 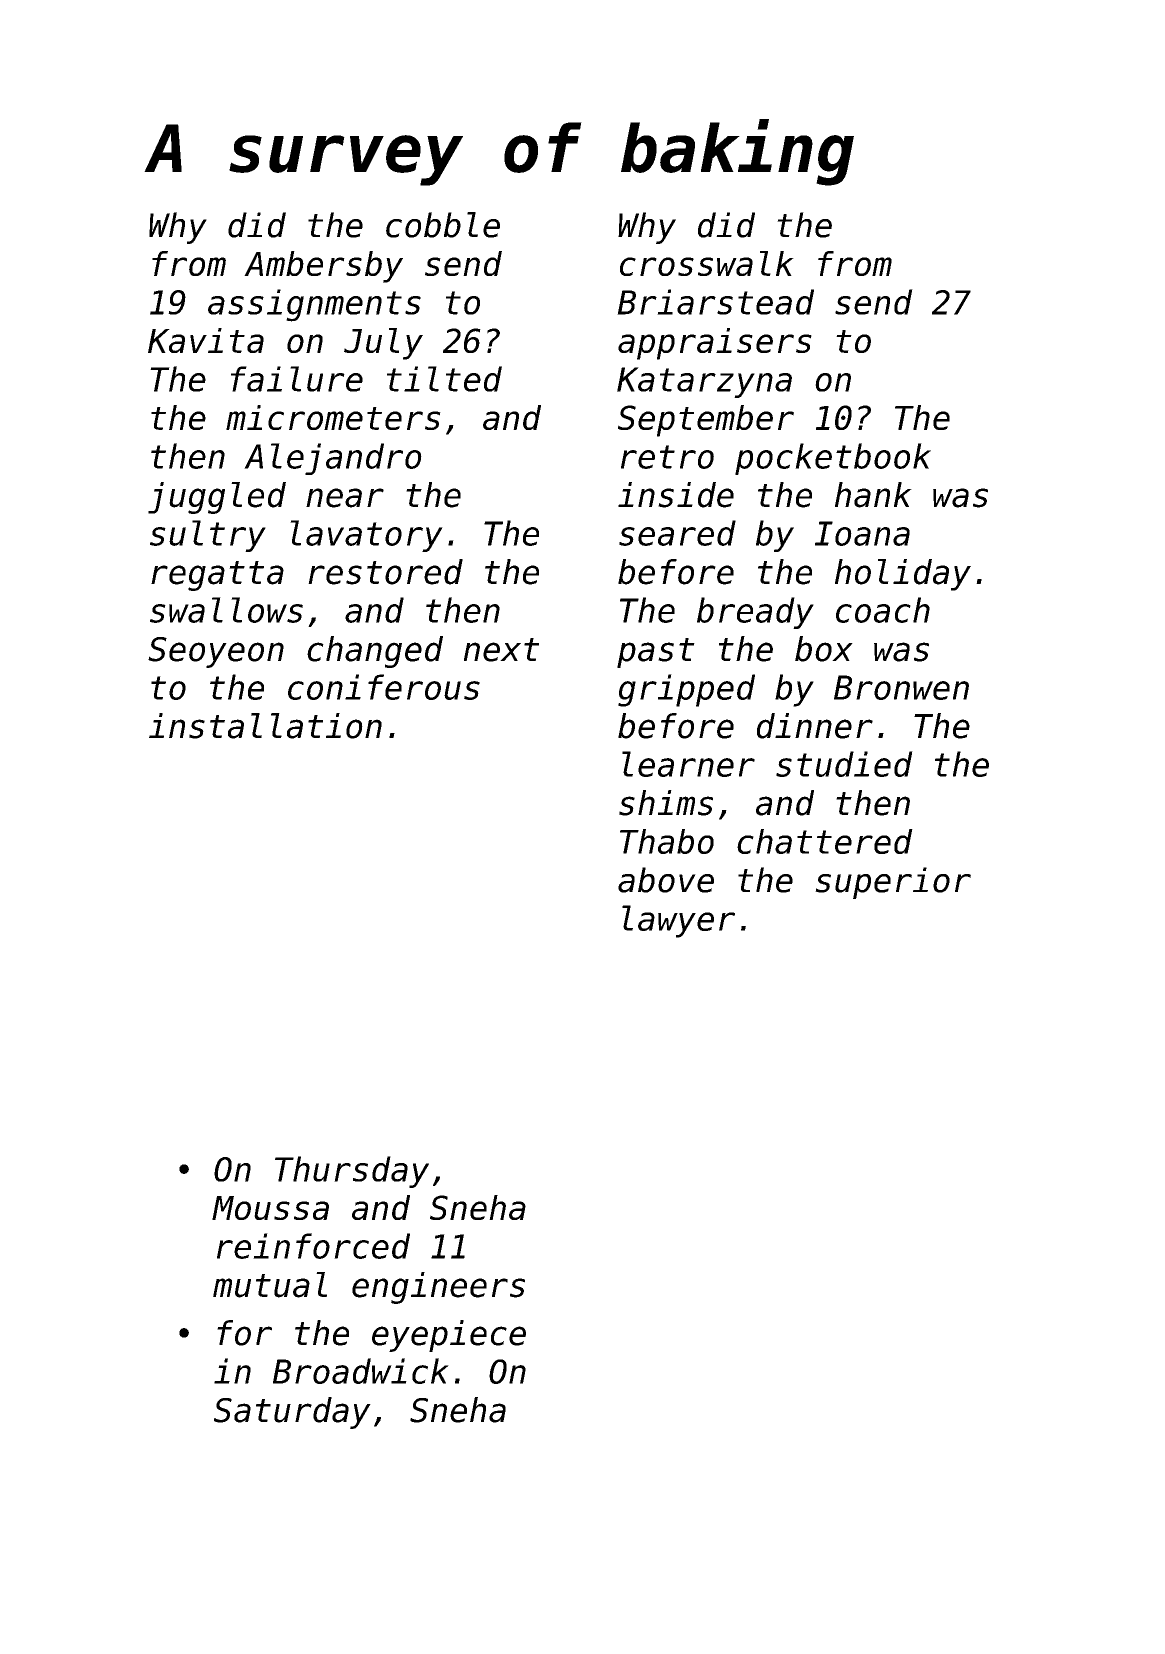 What do you see at coordinates (707, 263) in the screenshot?
I see `crosswalk` at bounding box center [707, 263].
